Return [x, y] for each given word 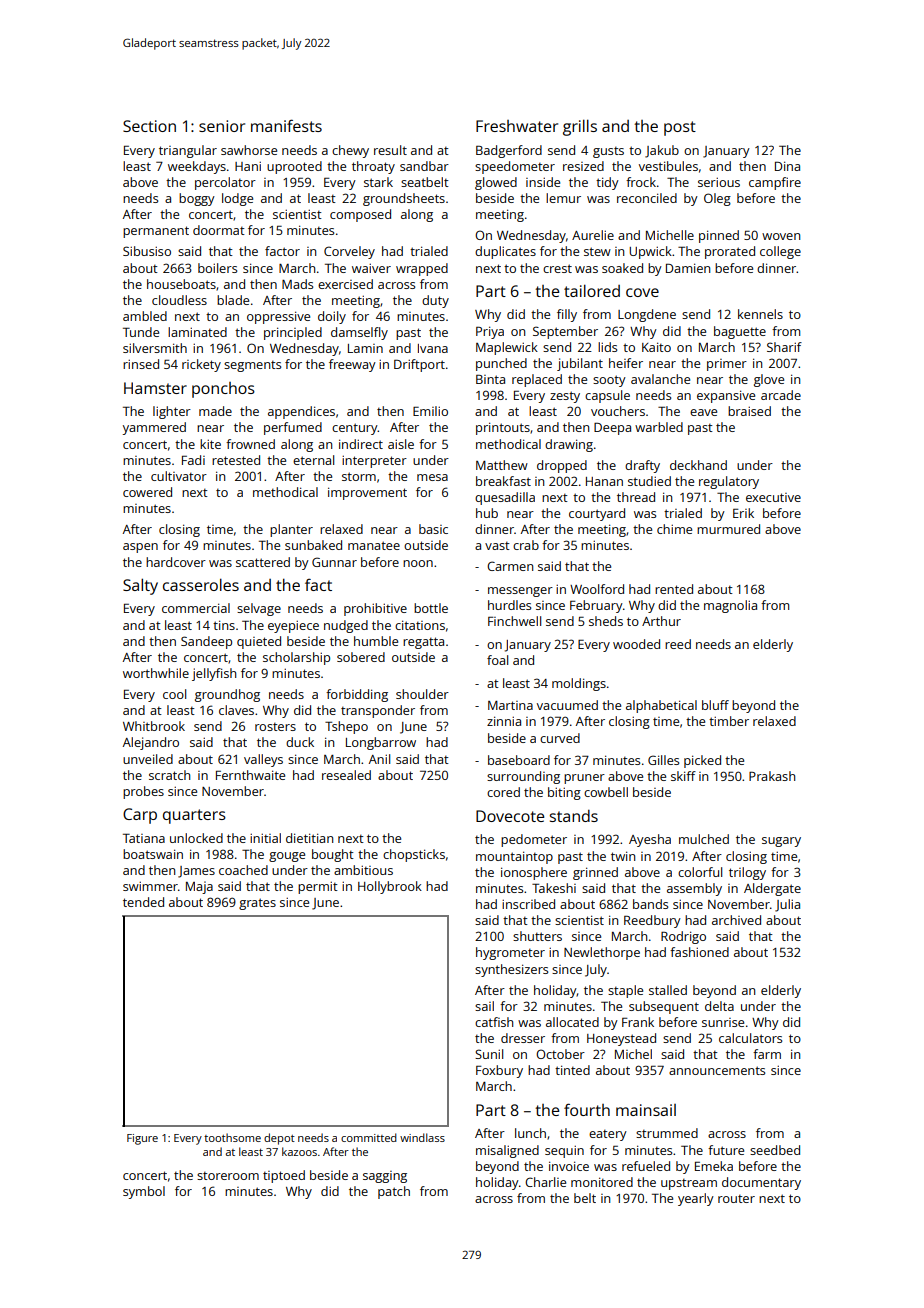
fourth [587, 1109]
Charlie [545, 1182]
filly [567, 315]
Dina [787, 166]
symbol [144, 1192]
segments [252, 366]
